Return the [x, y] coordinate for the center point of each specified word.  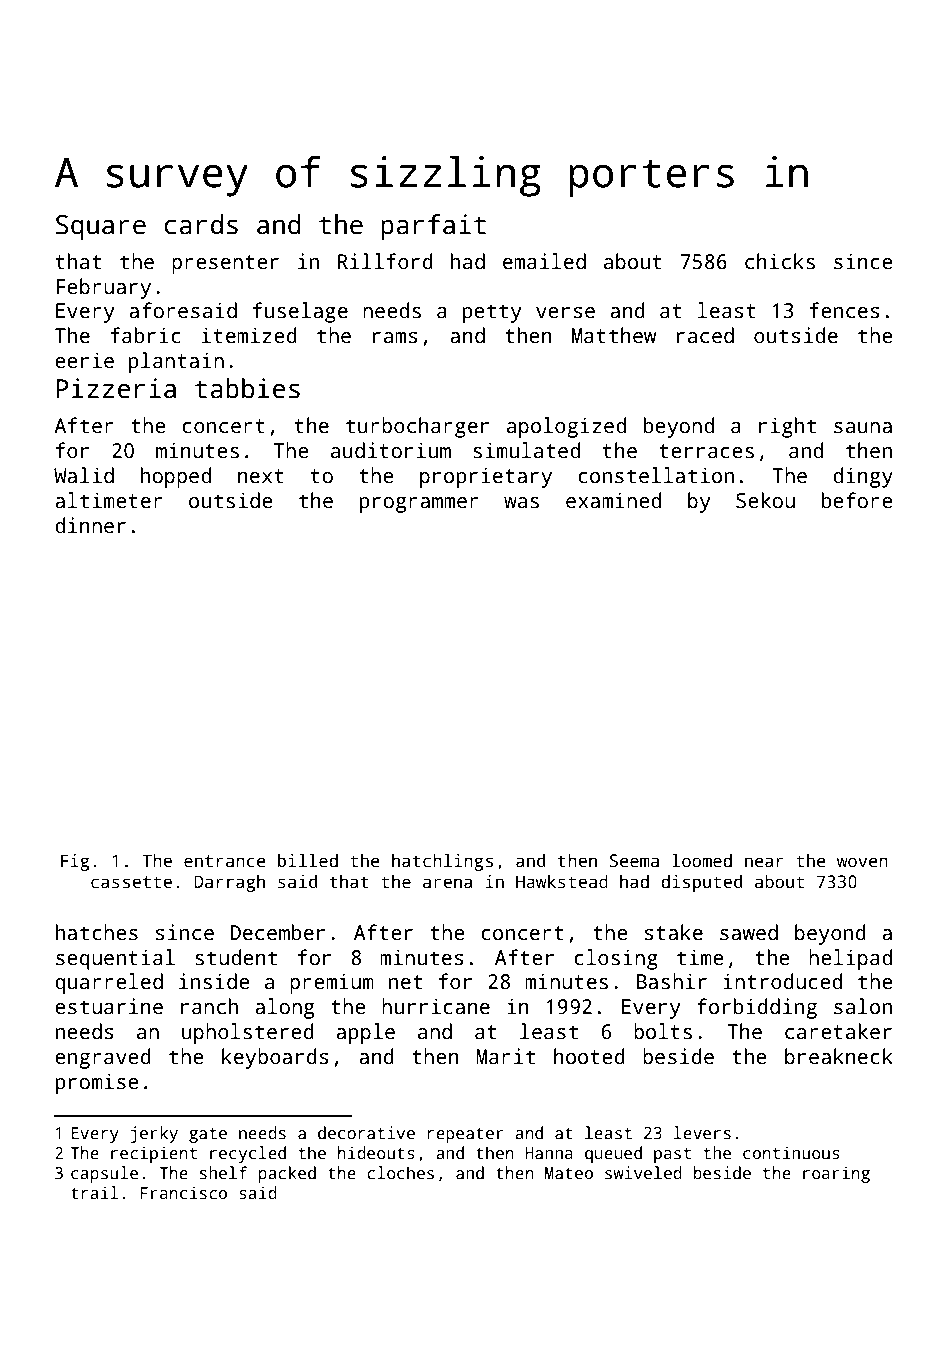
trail [94, 1193]
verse [565, 313]
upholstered [248, 1033]
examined [613, 500]
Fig [75, 862]
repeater [465, 1135]
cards [201, 224]
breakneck [839, 1056]
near [764, 862]
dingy [863, 477]
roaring [836, 1174]
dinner [90, 525]
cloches [400, 1173]
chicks [780, 261]
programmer [419, 505]
